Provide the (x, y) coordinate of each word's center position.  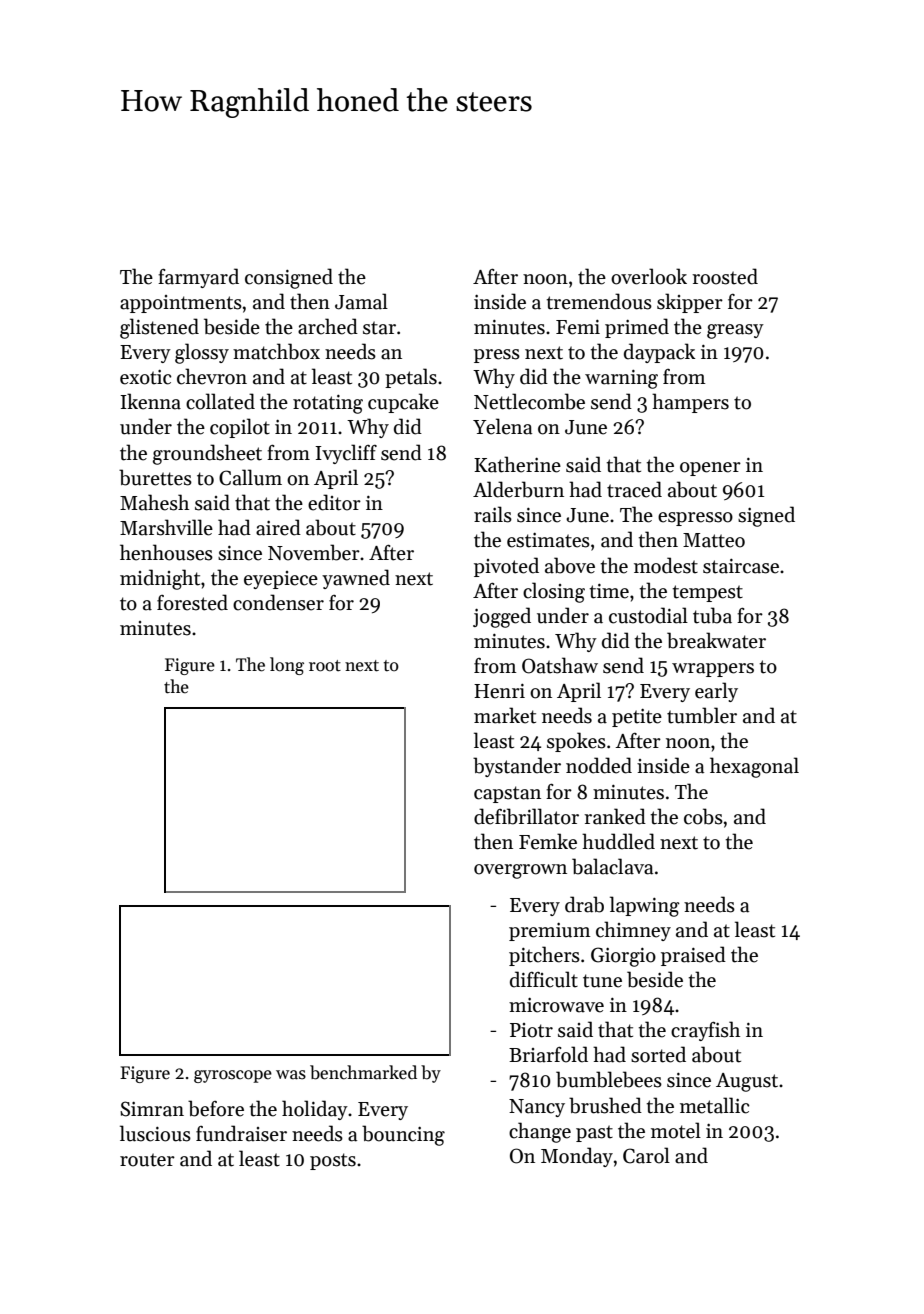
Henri (499, 691)
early (716, 692)
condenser (278, 602)
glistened (159, 328)
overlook (649, 276)
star (379, 328)
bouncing (403, 1135)
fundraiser (241, 1133)
